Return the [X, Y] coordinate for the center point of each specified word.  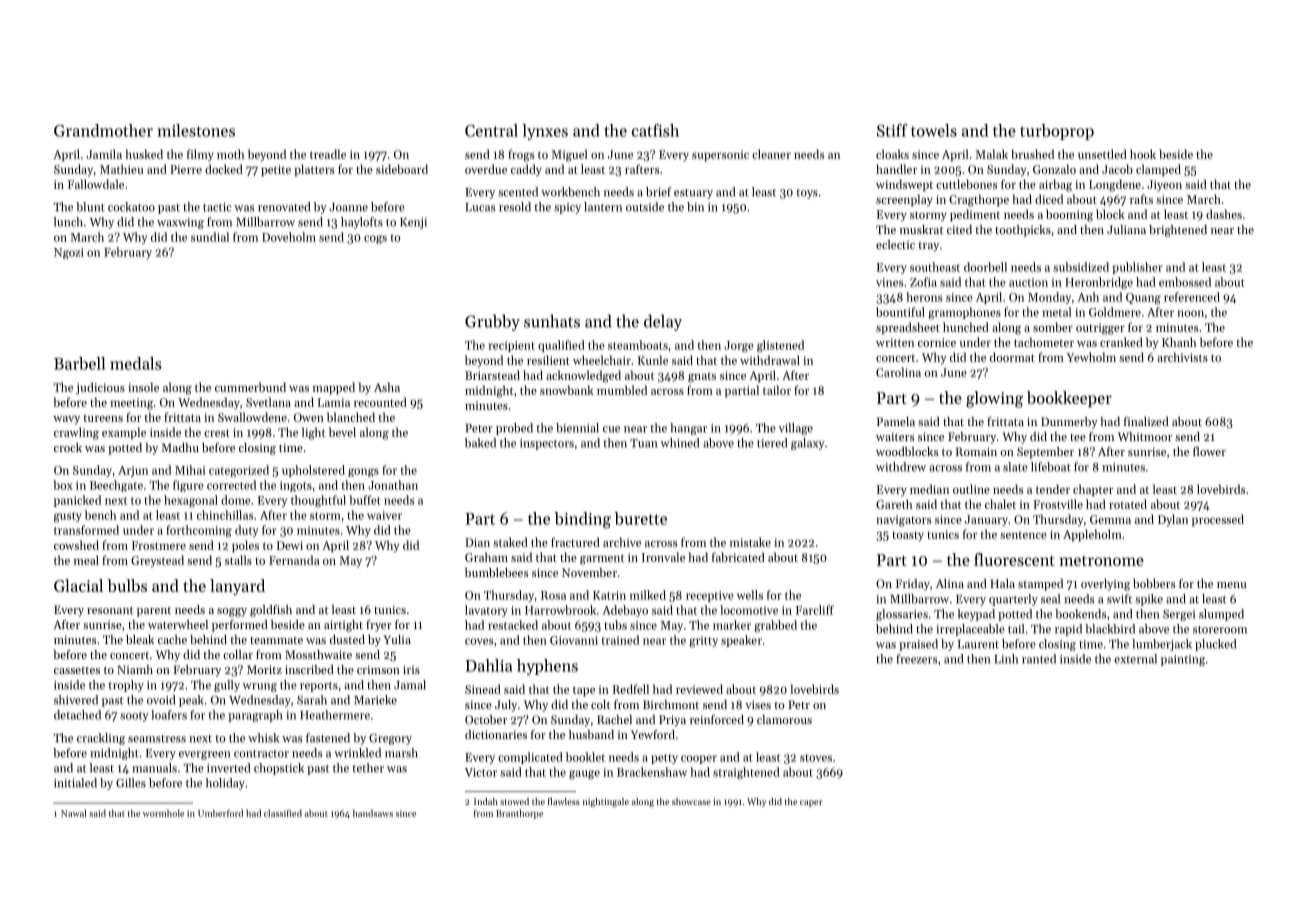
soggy [232, 612]
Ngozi [69, 253]
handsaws [373, 813]
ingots [296, 486]
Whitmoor [1145, 436]
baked [480, 443]
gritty [703, 642]
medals [136, 363]
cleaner [771, 154]
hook [1143, 154]
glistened [780, 346]
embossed [1185, 282]
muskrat [921, 229]
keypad [976, 615]
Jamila [104, 154]
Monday [1049, 298]
